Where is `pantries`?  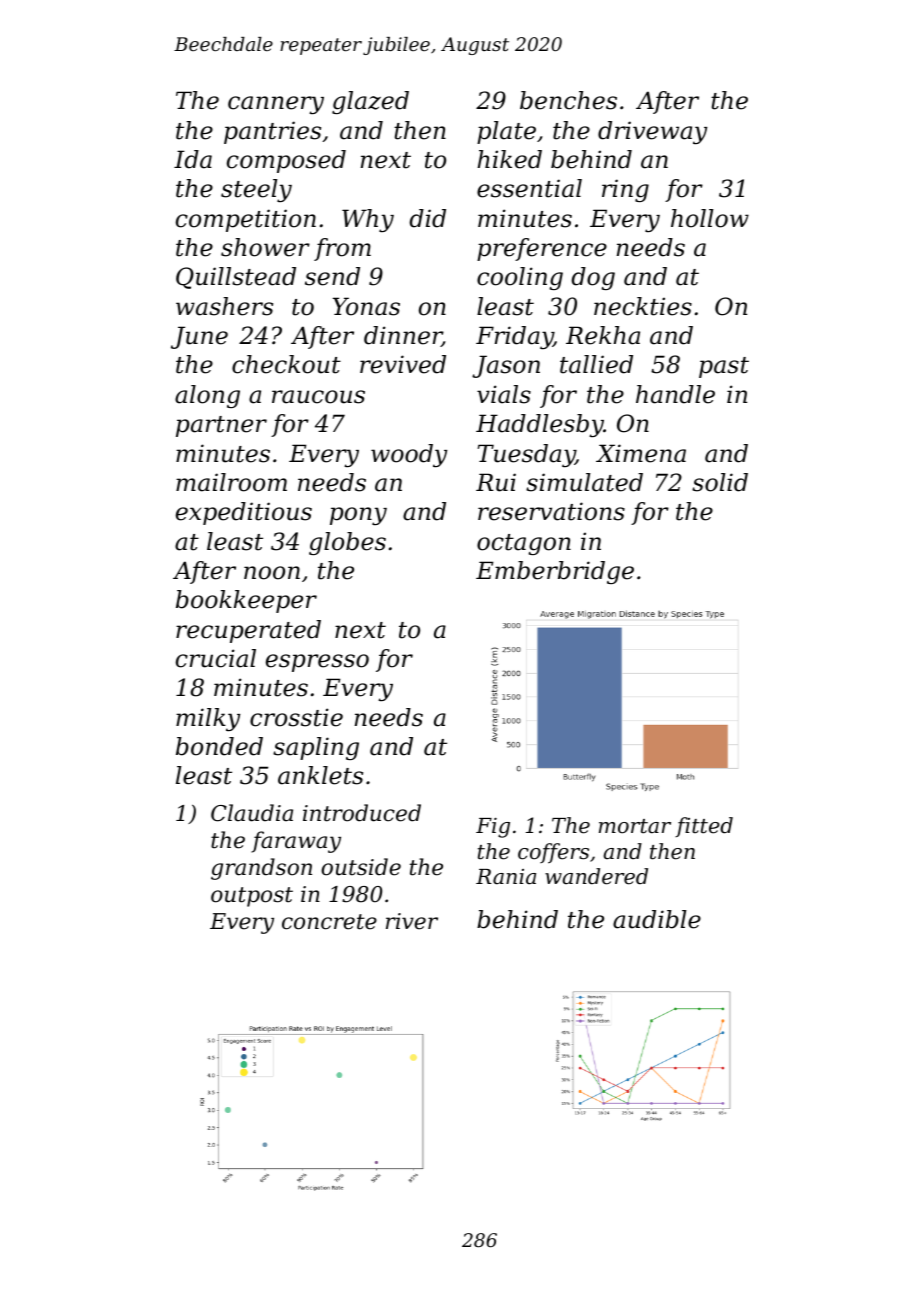 pantries is located at coordinates (272, 132).
